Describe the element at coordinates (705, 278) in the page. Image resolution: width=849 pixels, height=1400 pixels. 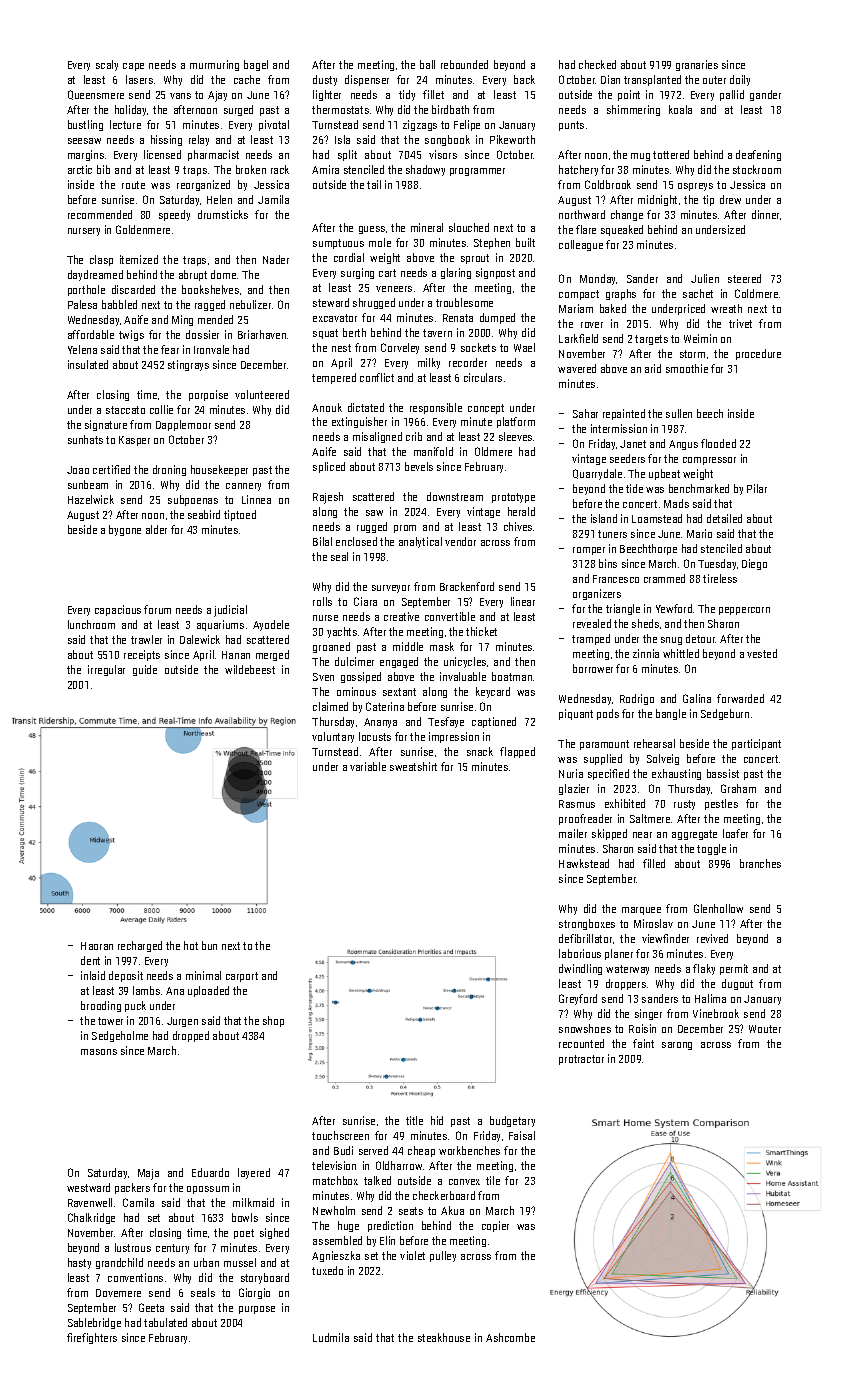
I see `Julien` at that location.
